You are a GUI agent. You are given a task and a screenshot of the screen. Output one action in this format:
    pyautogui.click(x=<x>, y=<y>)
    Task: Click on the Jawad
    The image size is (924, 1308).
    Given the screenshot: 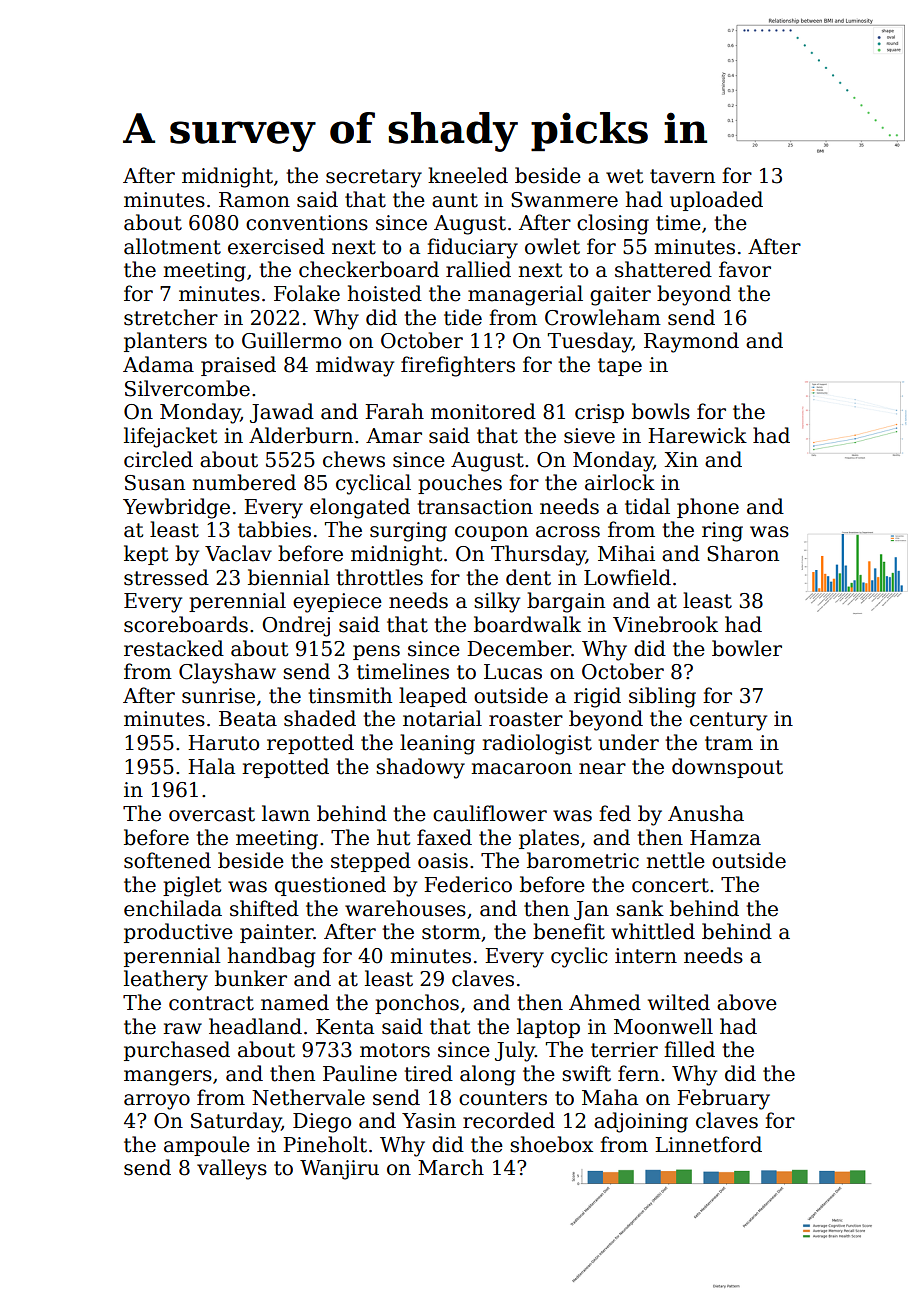 What is the action you would take?
    pyautogui.click(x=282, y=413)
